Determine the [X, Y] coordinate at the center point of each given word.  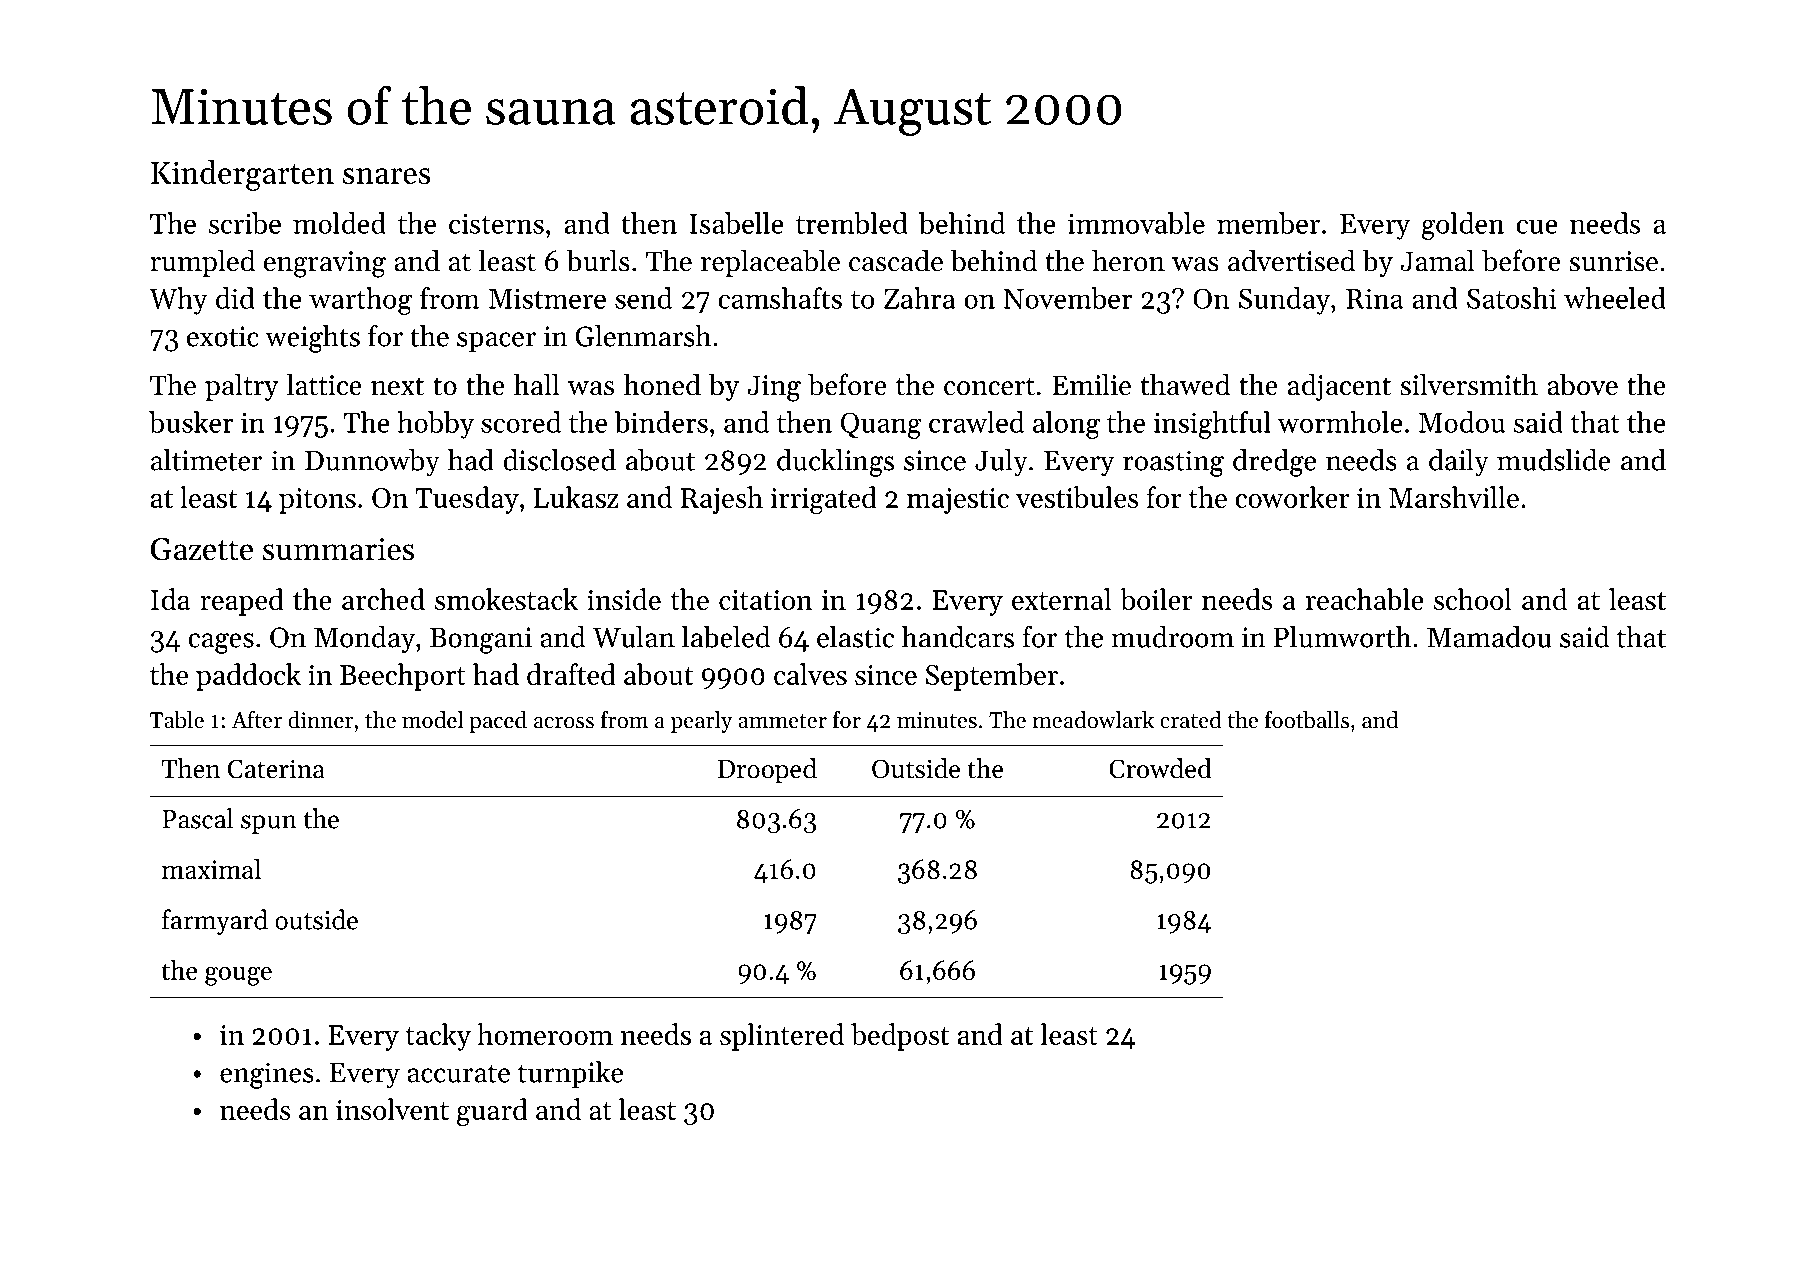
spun [269, 824]
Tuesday [467, 500]
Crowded [1160, 768]
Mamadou [1489, 637]
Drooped [767, 771]
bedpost [900, 1037]
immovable [1136, 223]
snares [386, 176]
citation [765, 600]
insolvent [392, 1109]
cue [1537, 226]
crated [1191, 720]
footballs [1307, 720]
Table [177, 720]
